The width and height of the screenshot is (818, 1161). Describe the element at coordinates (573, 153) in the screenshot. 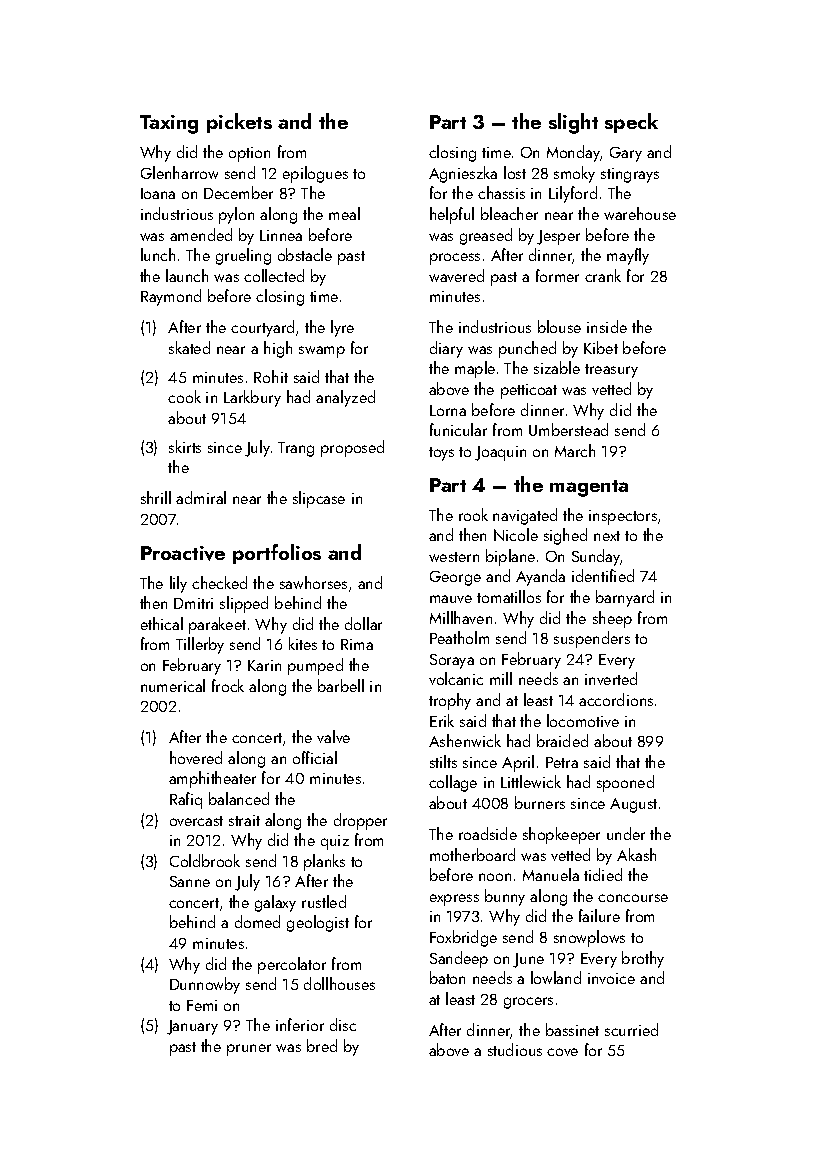

I see `Monday` at that location.
